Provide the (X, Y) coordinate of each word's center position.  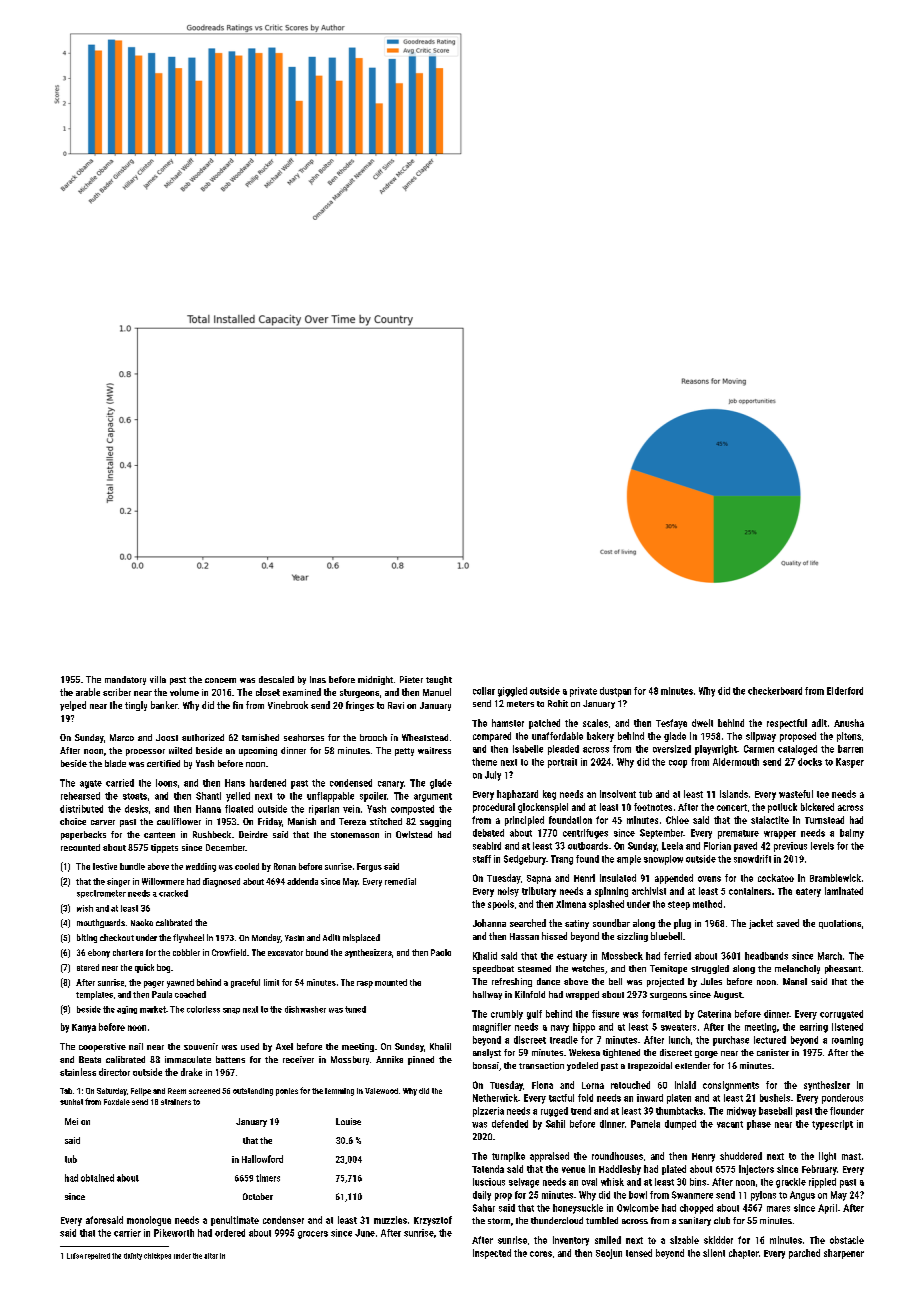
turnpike (508, 1157)
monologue (149, 1221)
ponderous (842, 1099)
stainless (78, 1072)
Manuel (437, 692)
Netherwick (495, 1098)
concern (220, 680)
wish (85, 908)
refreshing (512, 982)
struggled (710, 969)
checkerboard (775, 691)
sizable (684, 1240)
